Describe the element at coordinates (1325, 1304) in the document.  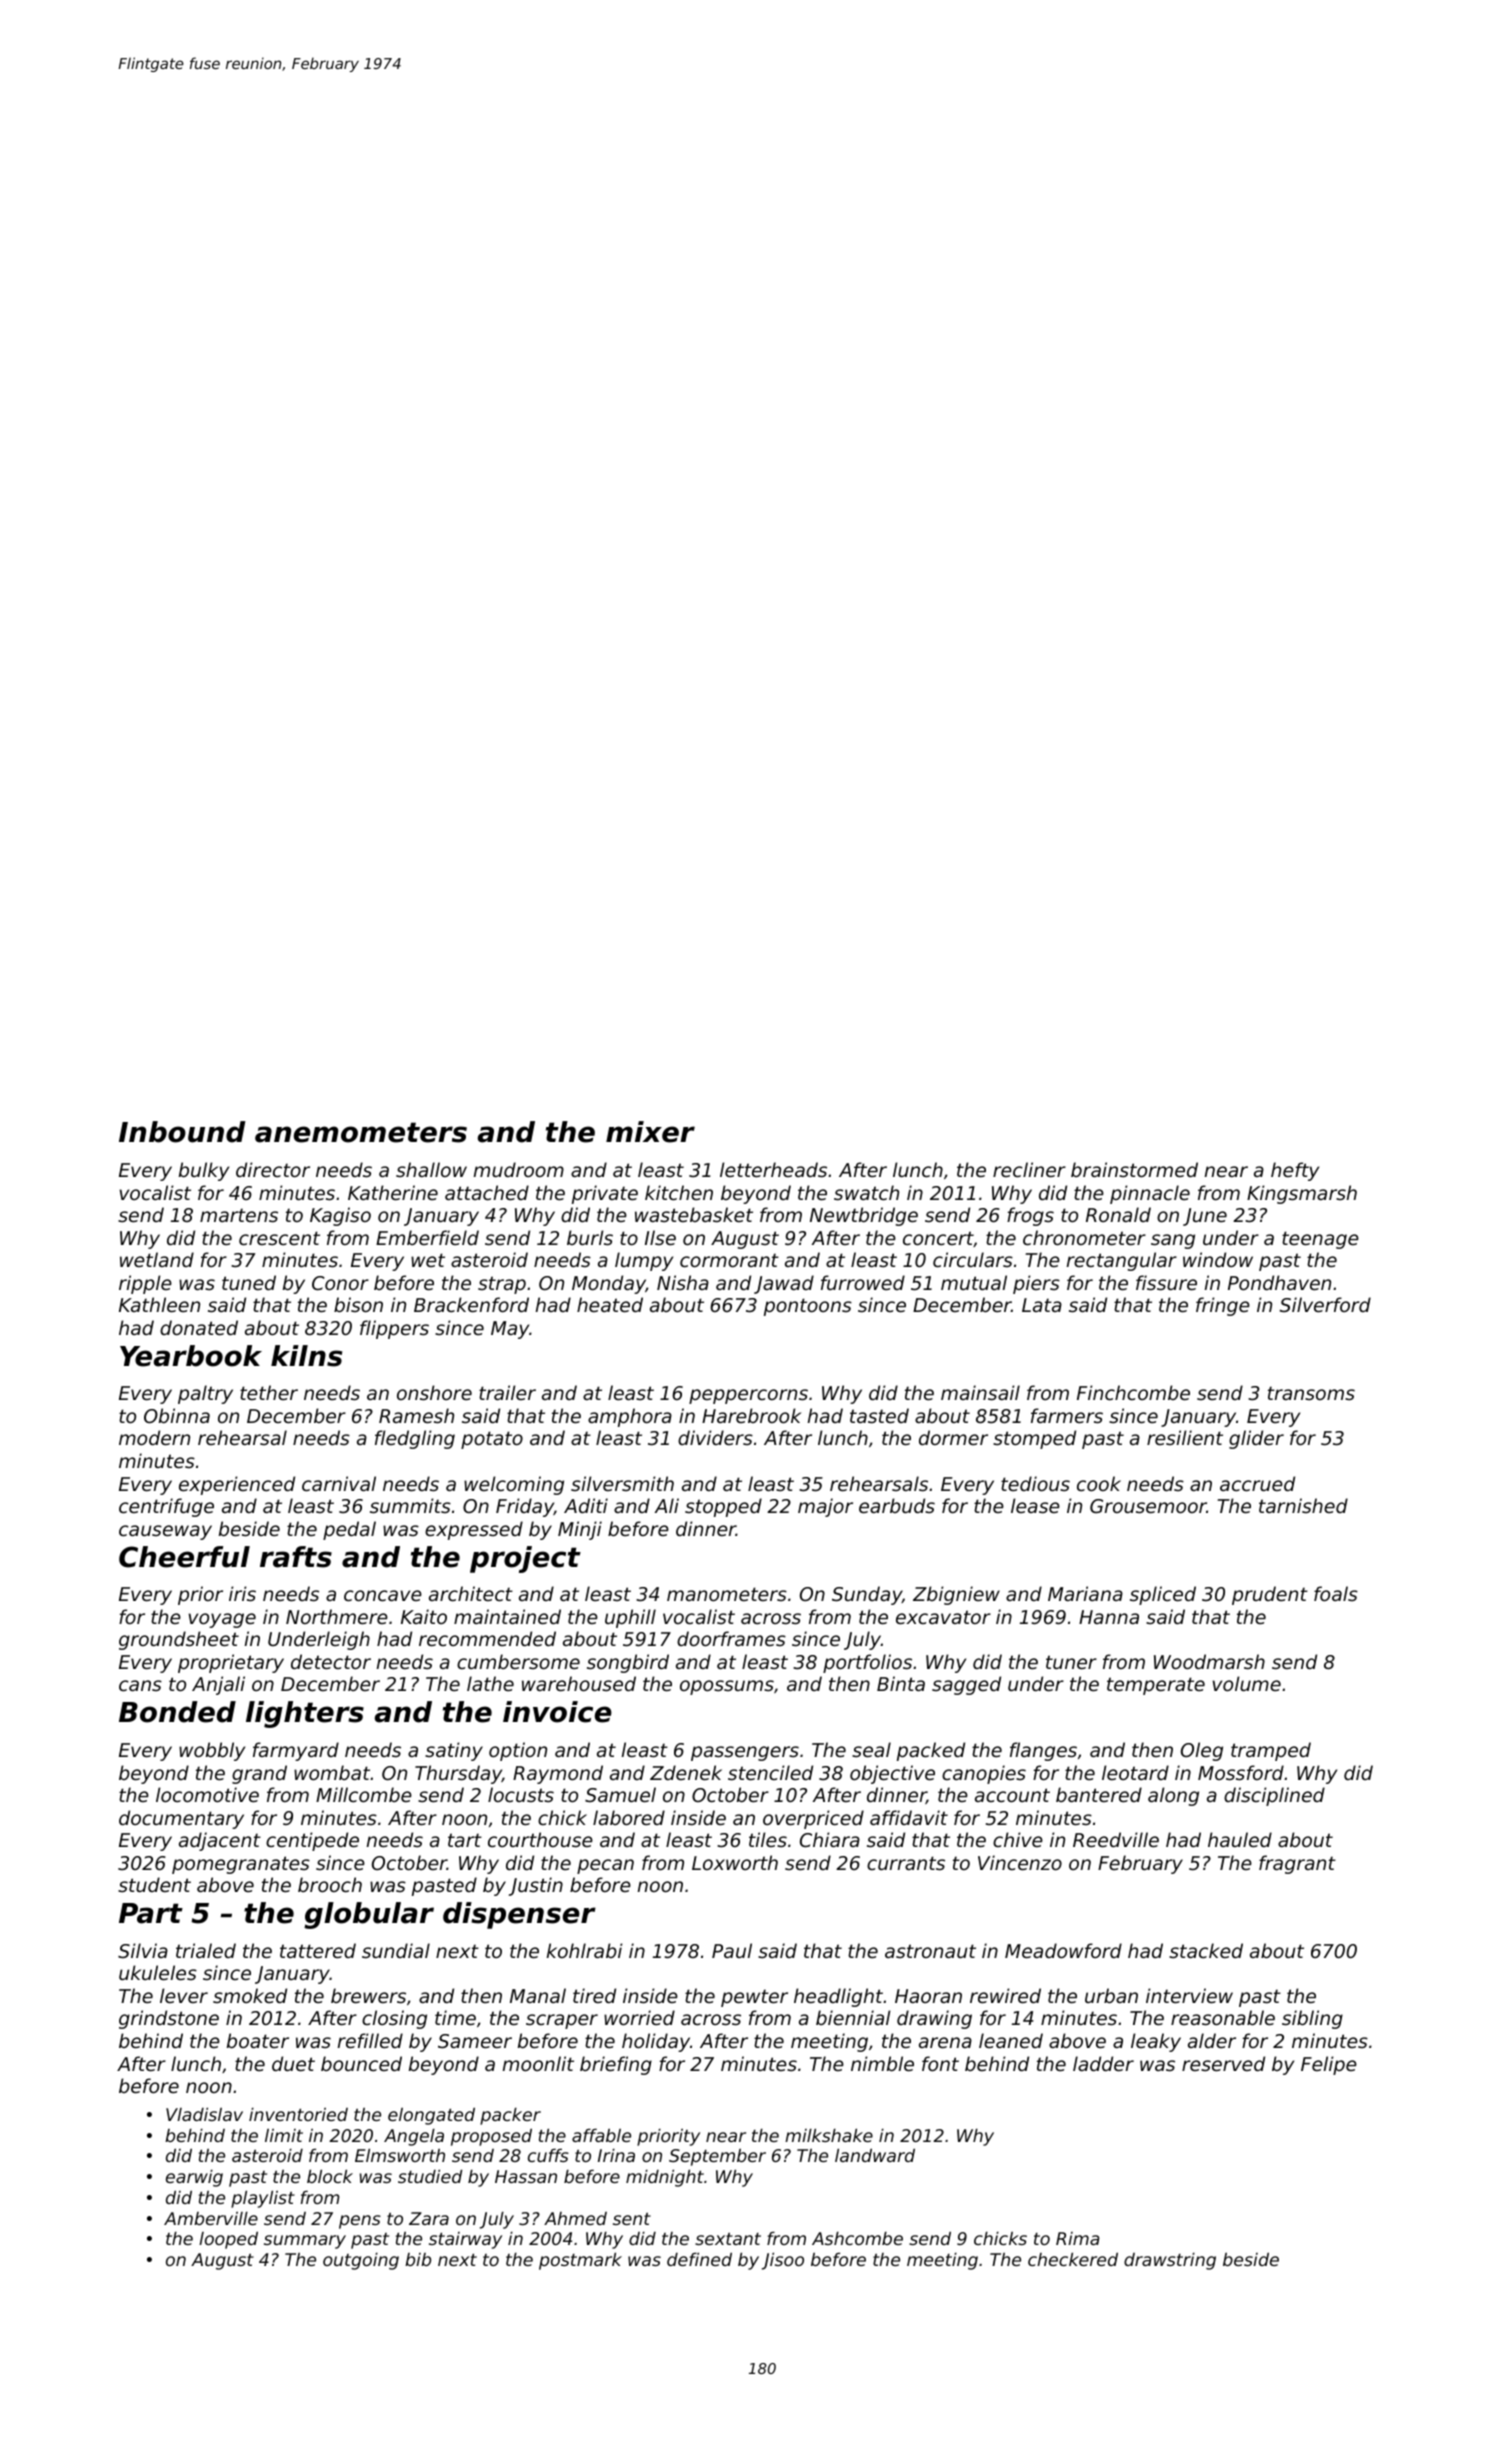
I see `Silverford` at that location.
